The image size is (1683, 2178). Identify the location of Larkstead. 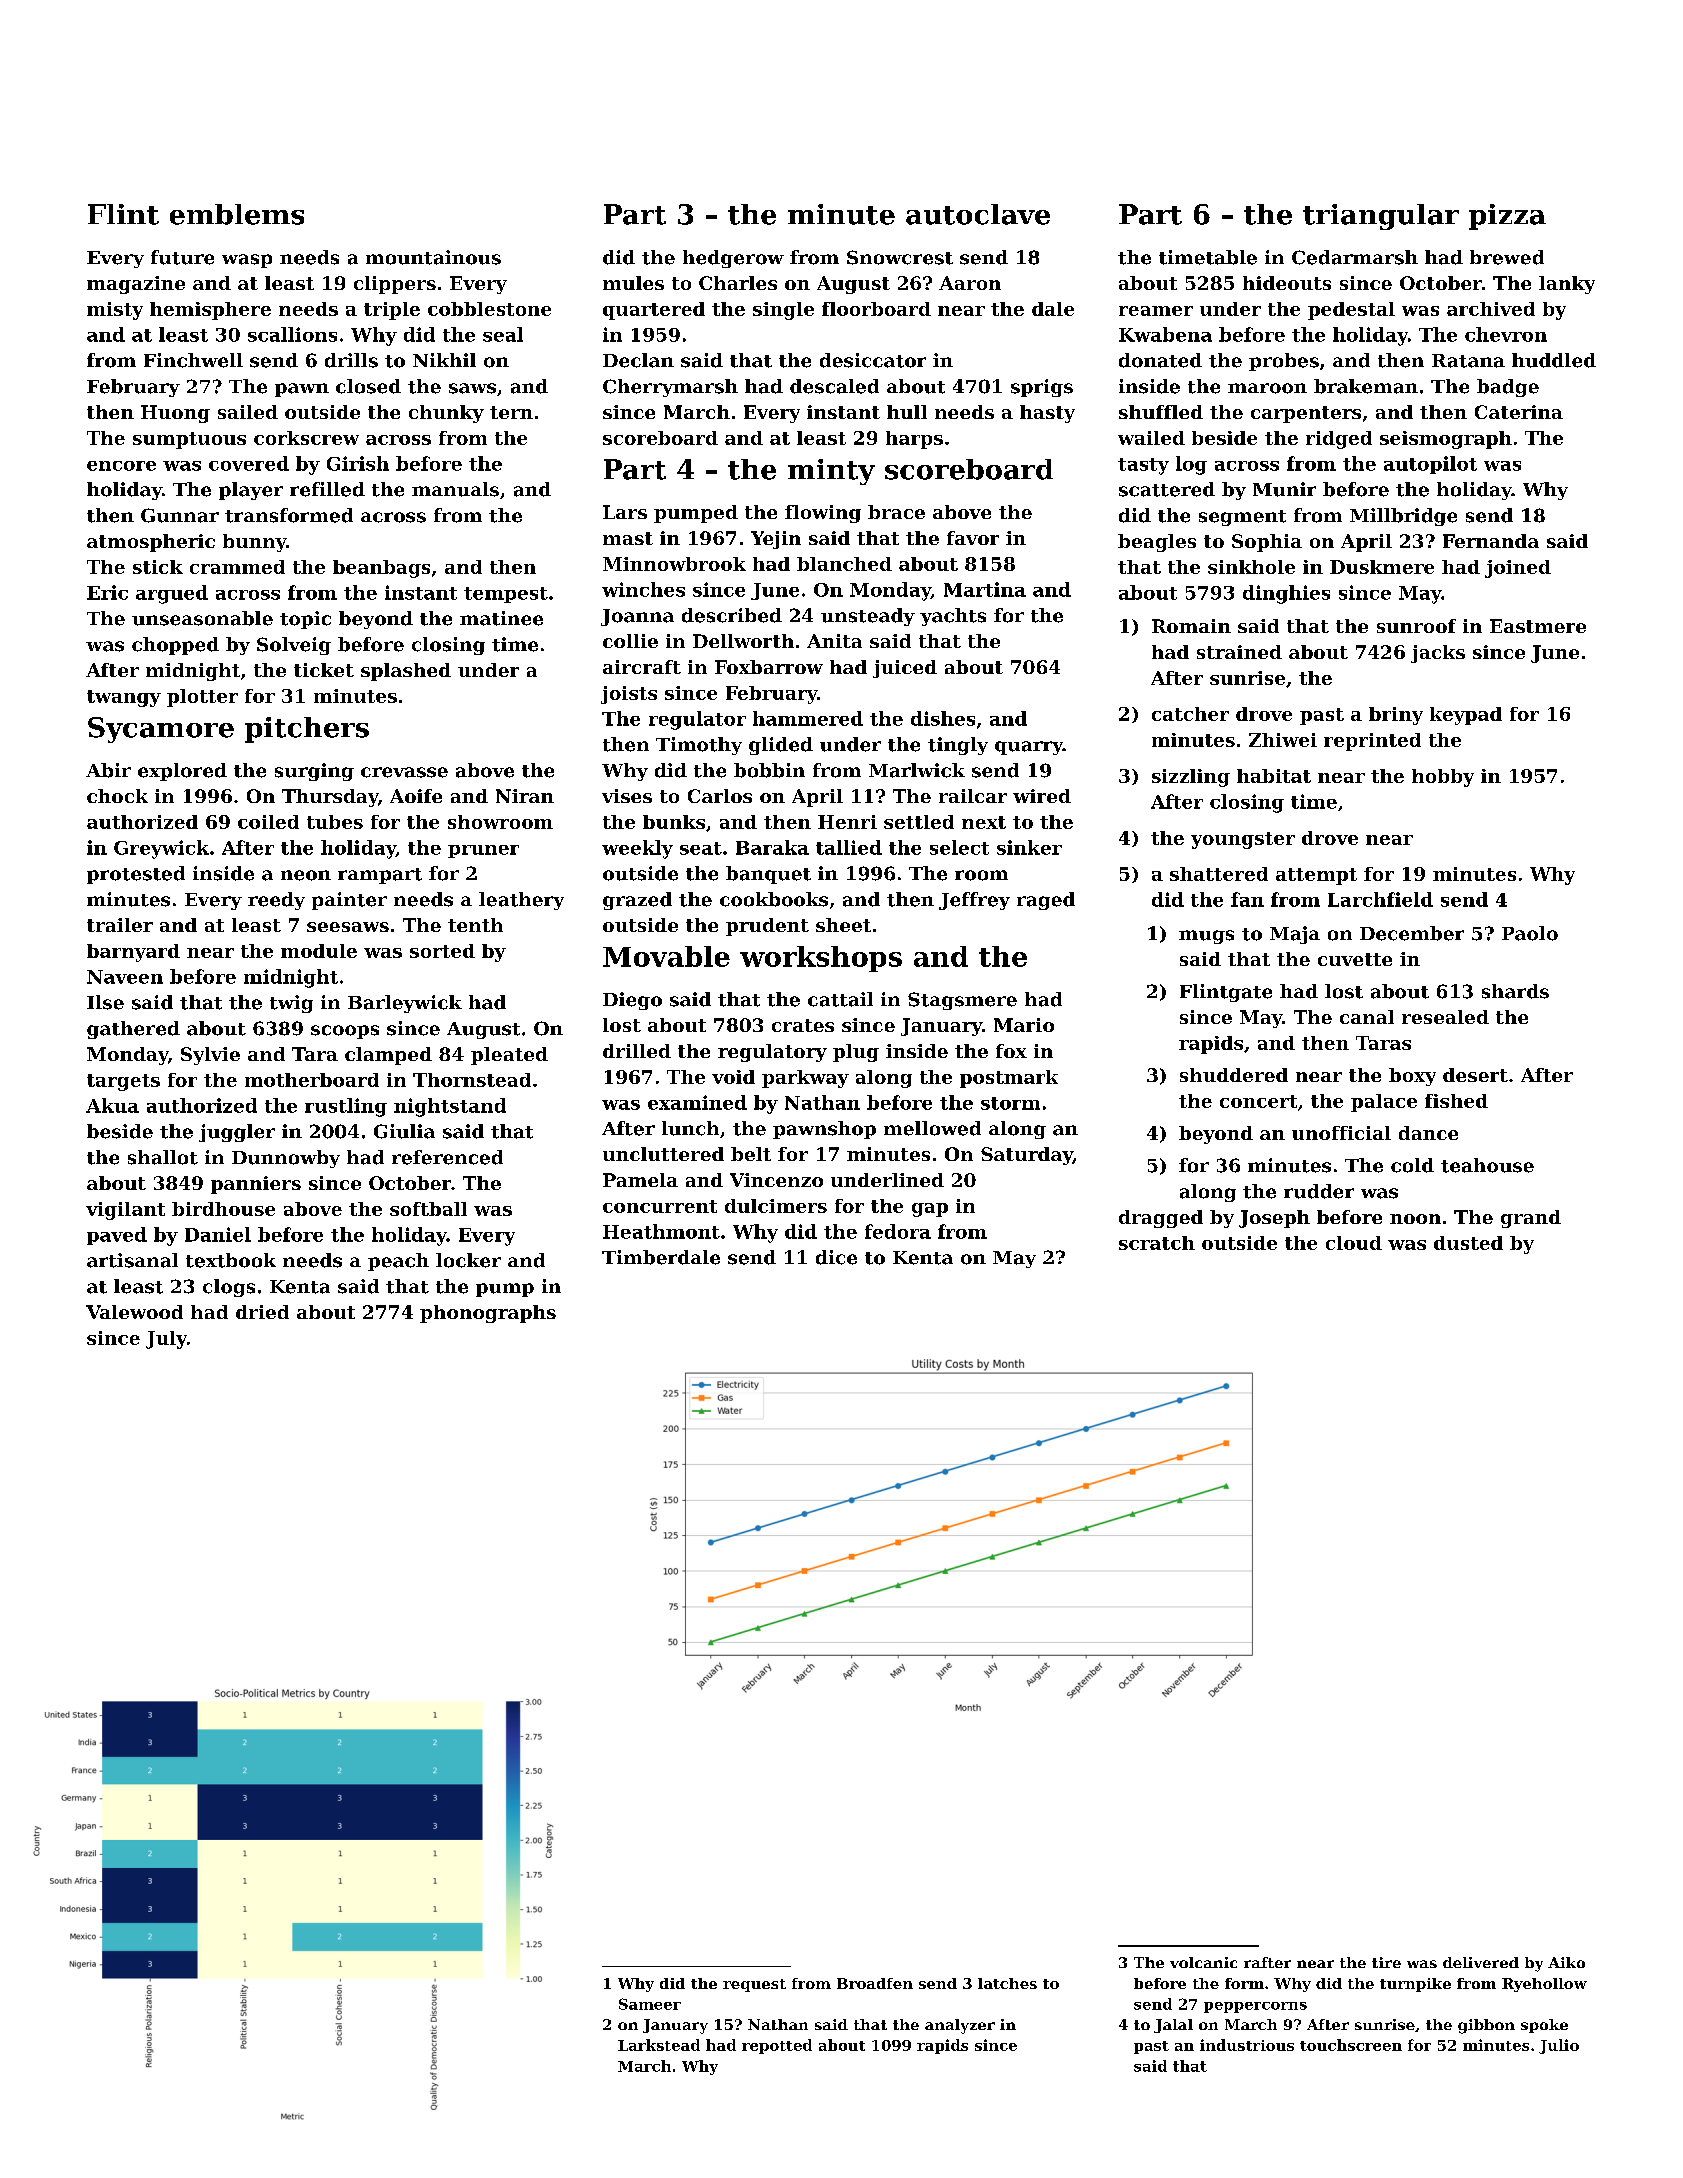
(659, 2045).
